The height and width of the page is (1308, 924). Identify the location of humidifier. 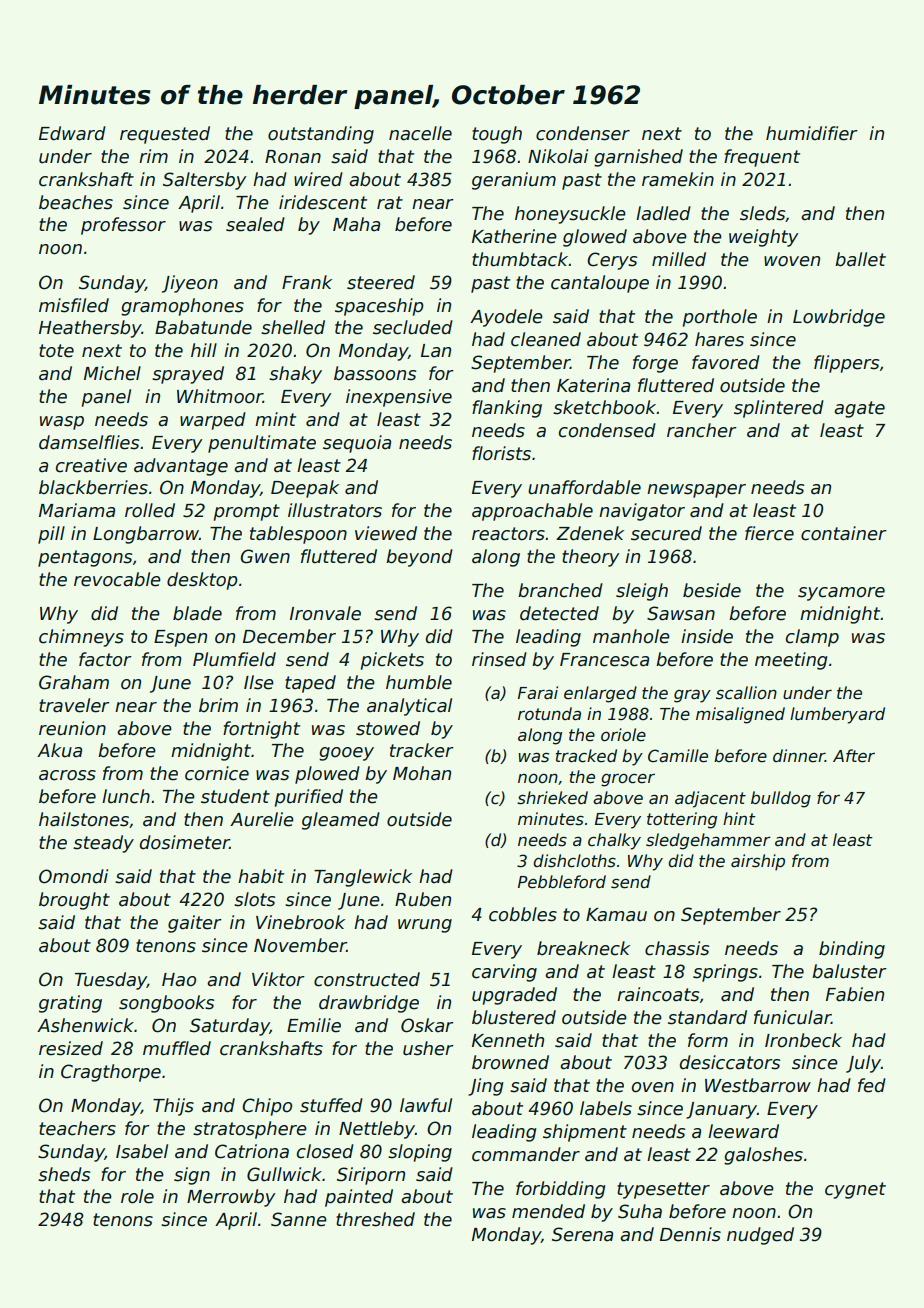
(812, 133).
